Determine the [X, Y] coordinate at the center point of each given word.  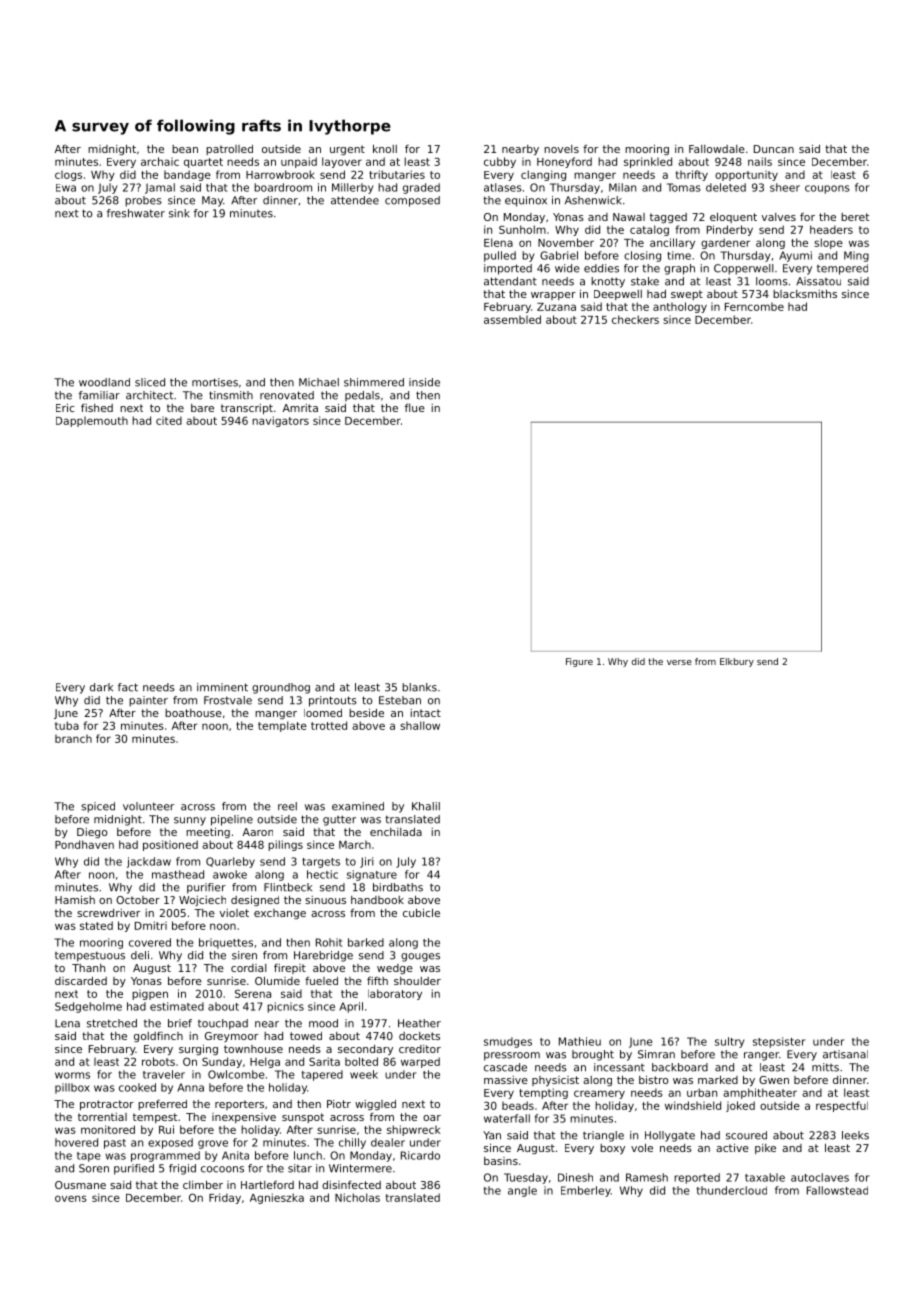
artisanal [845, 1054]
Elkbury [737, 662]
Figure [579, 662]
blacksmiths [805, 293]
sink [179, 213]
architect [149, 395]
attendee [355, 200]
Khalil [426, 806]
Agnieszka [277, 1198]
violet [234, 913]
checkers [635, 319]
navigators [280, 421]
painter [148, 701]
